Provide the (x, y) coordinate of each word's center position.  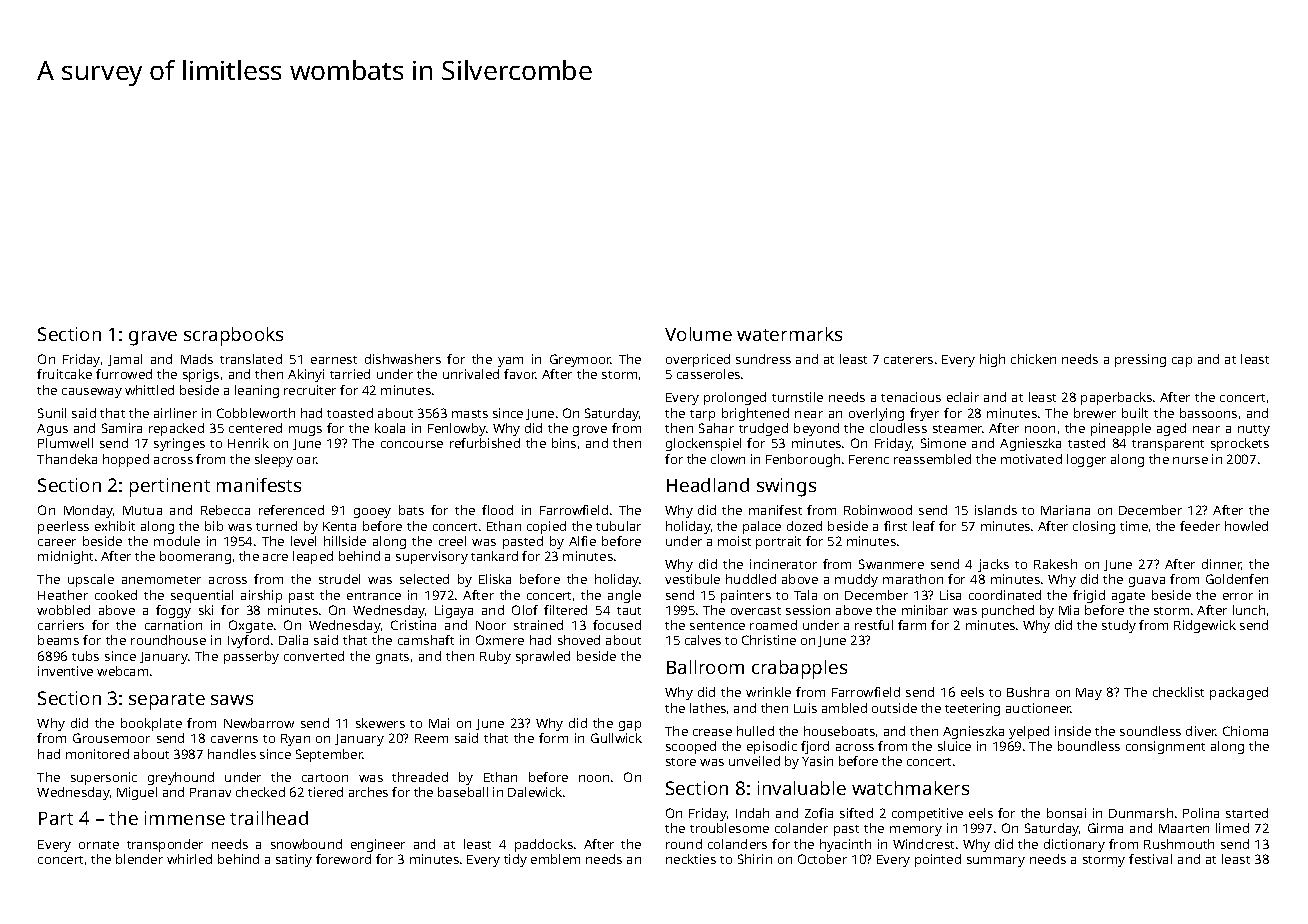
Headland (708, 485)
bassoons (1208, 413)
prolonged (735, 398)
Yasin (817, 761)
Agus (52, 430)
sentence (717, 626)
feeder (1200, 526)
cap (1182, 362)
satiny (294, 860)
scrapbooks (233, 336)
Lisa (950, 595)
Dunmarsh (1141, 813)
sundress (763, 359)
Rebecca (225, 510)
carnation (173, 625)
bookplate (151, 724)
